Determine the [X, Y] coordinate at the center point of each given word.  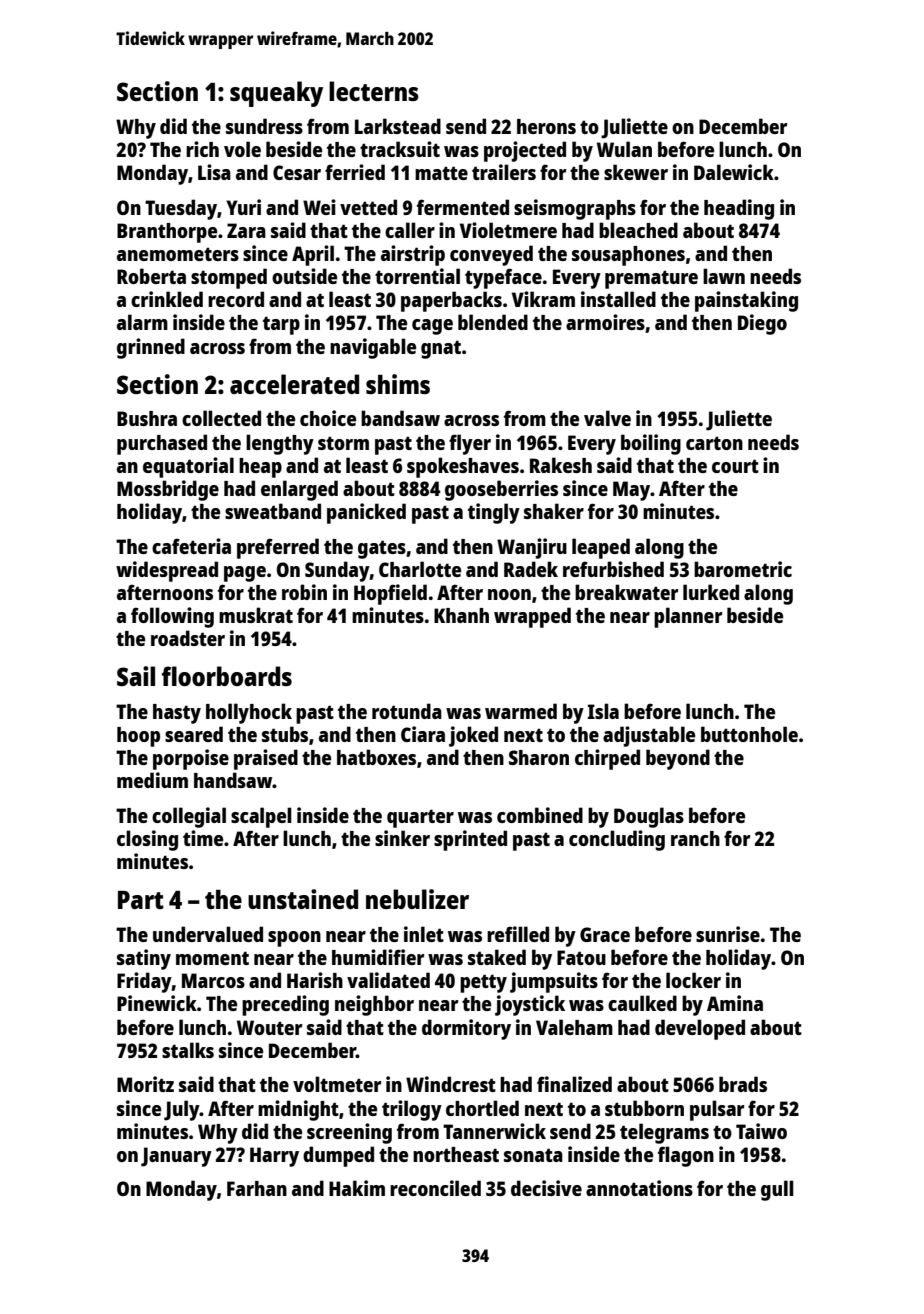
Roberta [151, 276]
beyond [678, 759]
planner [688, 617]
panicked [366, 513]
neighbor [374, 1005]
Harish [315, 980]
